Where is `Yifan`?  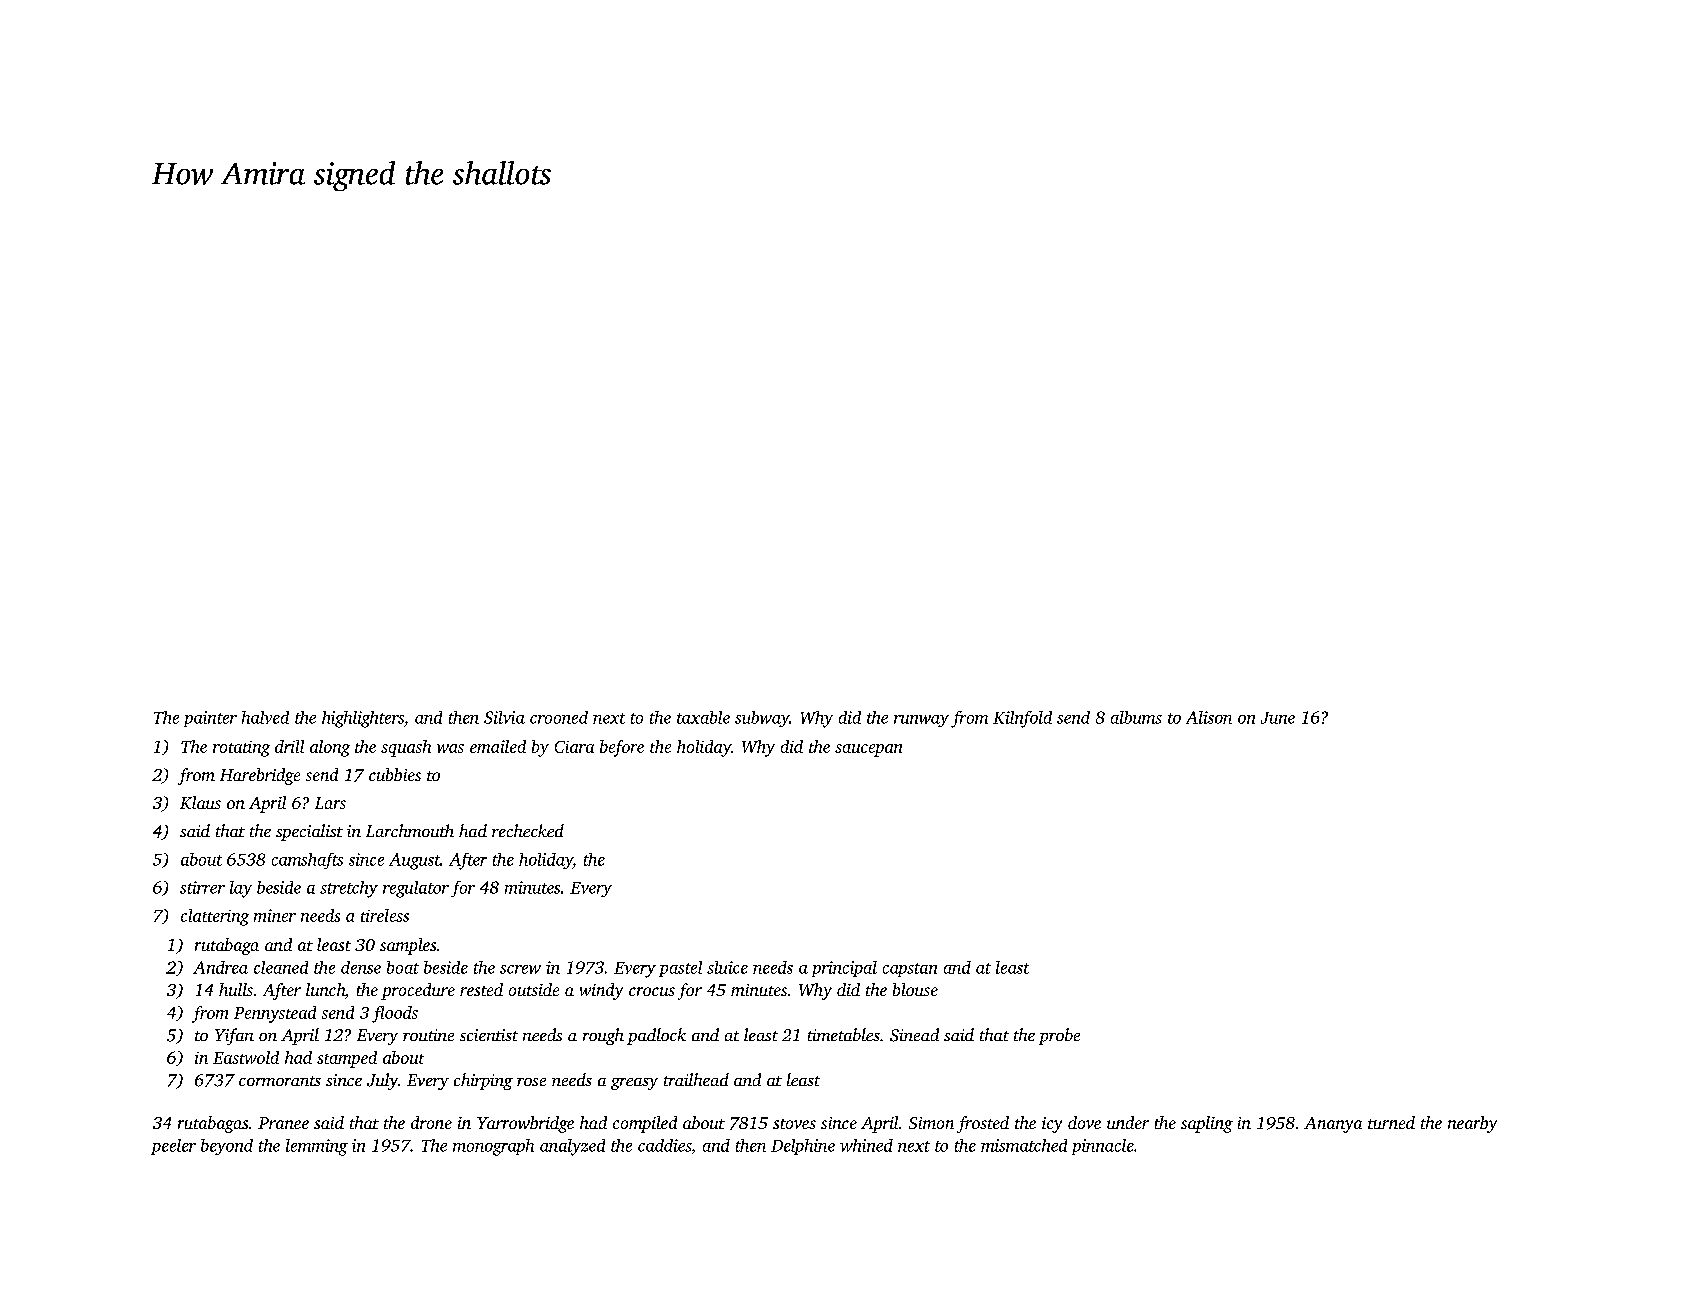 Yifan is located at coordinates (234, 1036).
